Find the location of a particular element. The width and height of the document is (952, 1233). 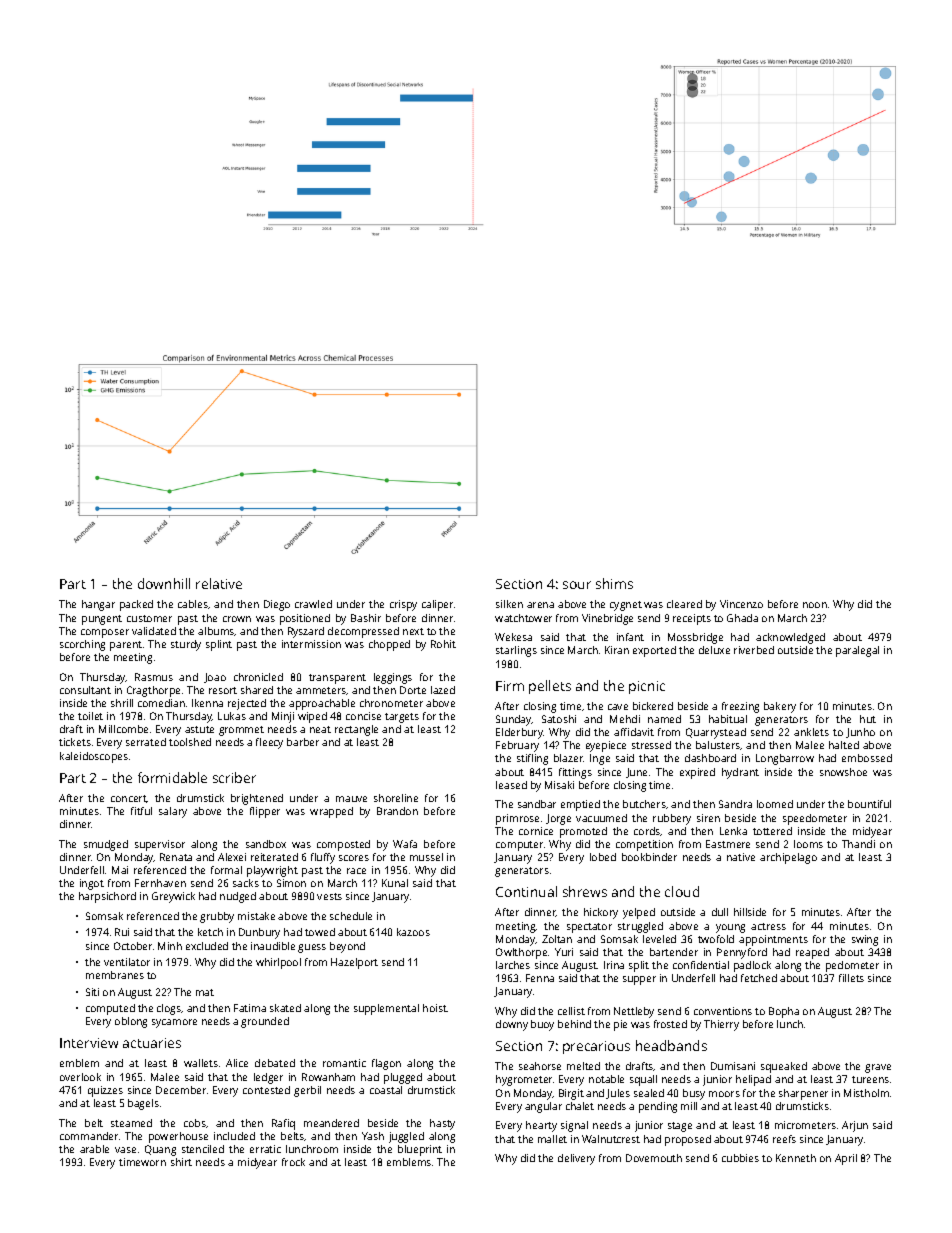

wallets is located at coordinates (201, 1063).
